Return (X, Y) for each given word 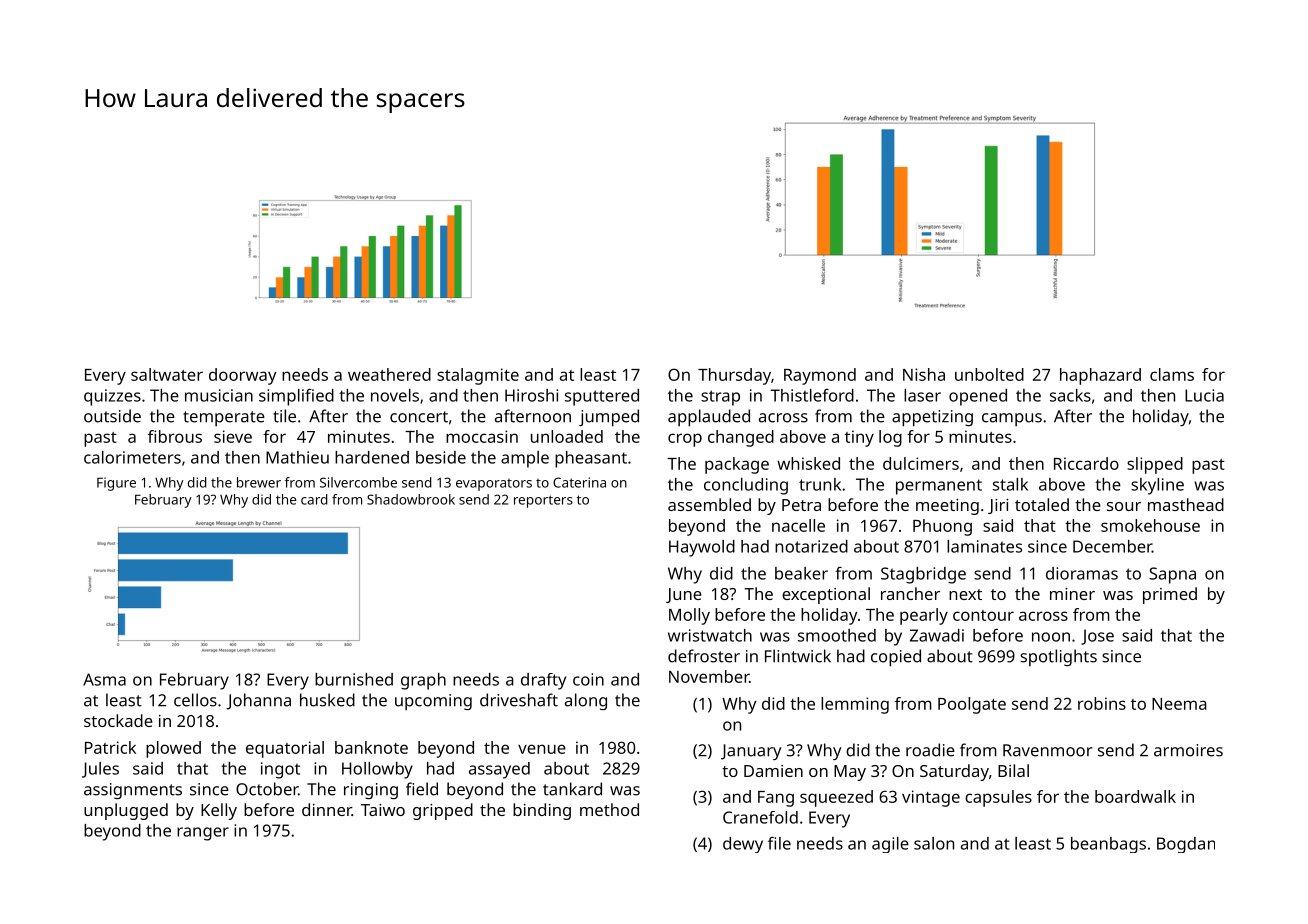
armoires (1188, 750)
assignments (133, 791)
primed (1170, 595)
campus (1012, 419)
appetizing (932, 418)
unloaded (567, 436)
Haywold (702, 548)
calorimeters (132, 457)
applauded (709, 418)
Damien (773, 771)
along (586, 701)
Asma (104, 679)
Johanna (258, 701)
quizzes (112, 397)
